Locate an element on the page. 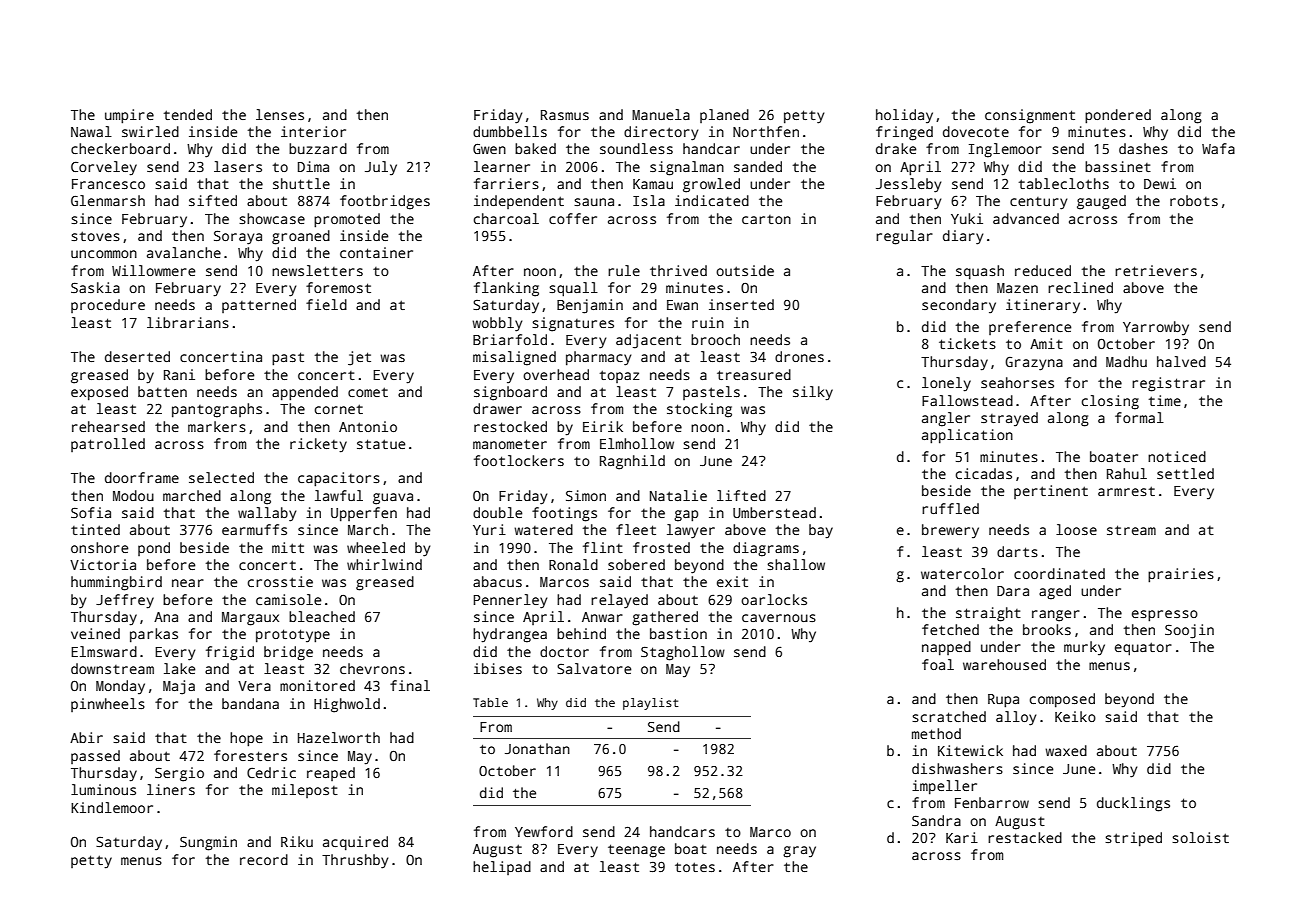  outside is located at coordinates (745, 270).
